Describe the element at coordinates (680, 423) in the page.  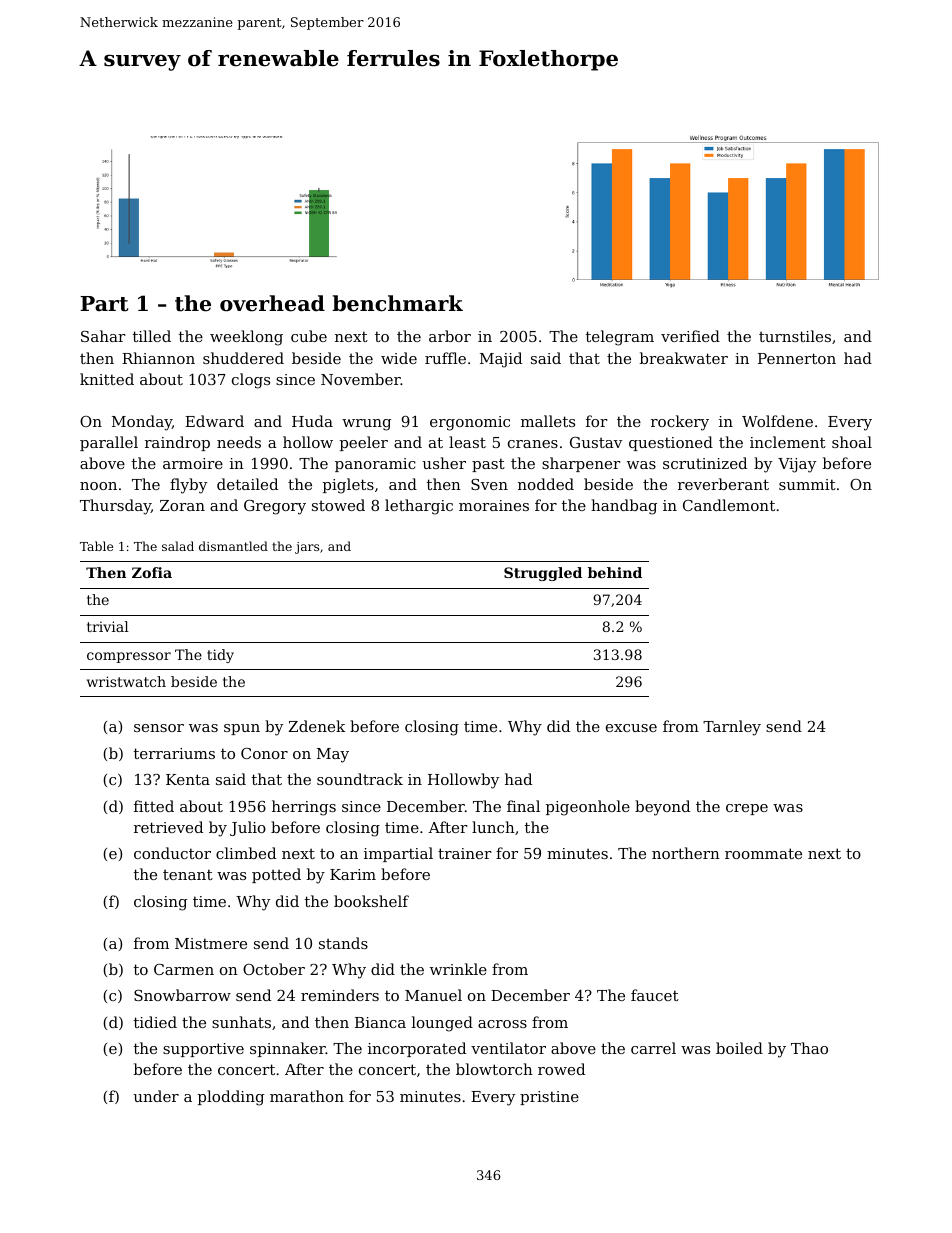
I see `rockery` at that location.
